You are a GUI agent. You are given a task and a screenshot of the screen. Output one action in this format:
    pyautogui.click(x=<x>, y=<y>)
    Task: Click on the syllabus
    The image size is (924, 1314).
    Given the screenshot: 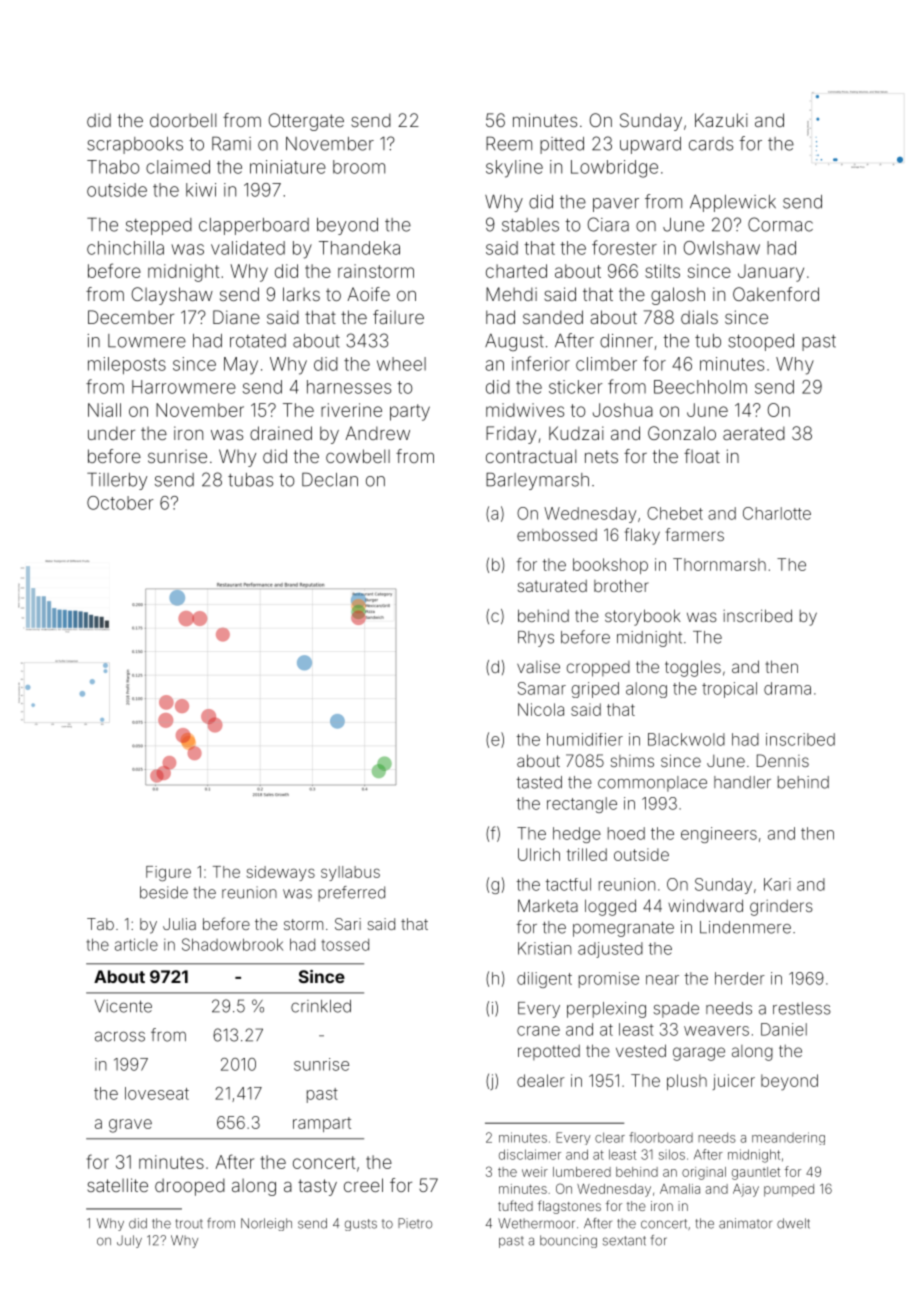 What is the action you would take?
    pyautogui.click(x=350, y=873)
